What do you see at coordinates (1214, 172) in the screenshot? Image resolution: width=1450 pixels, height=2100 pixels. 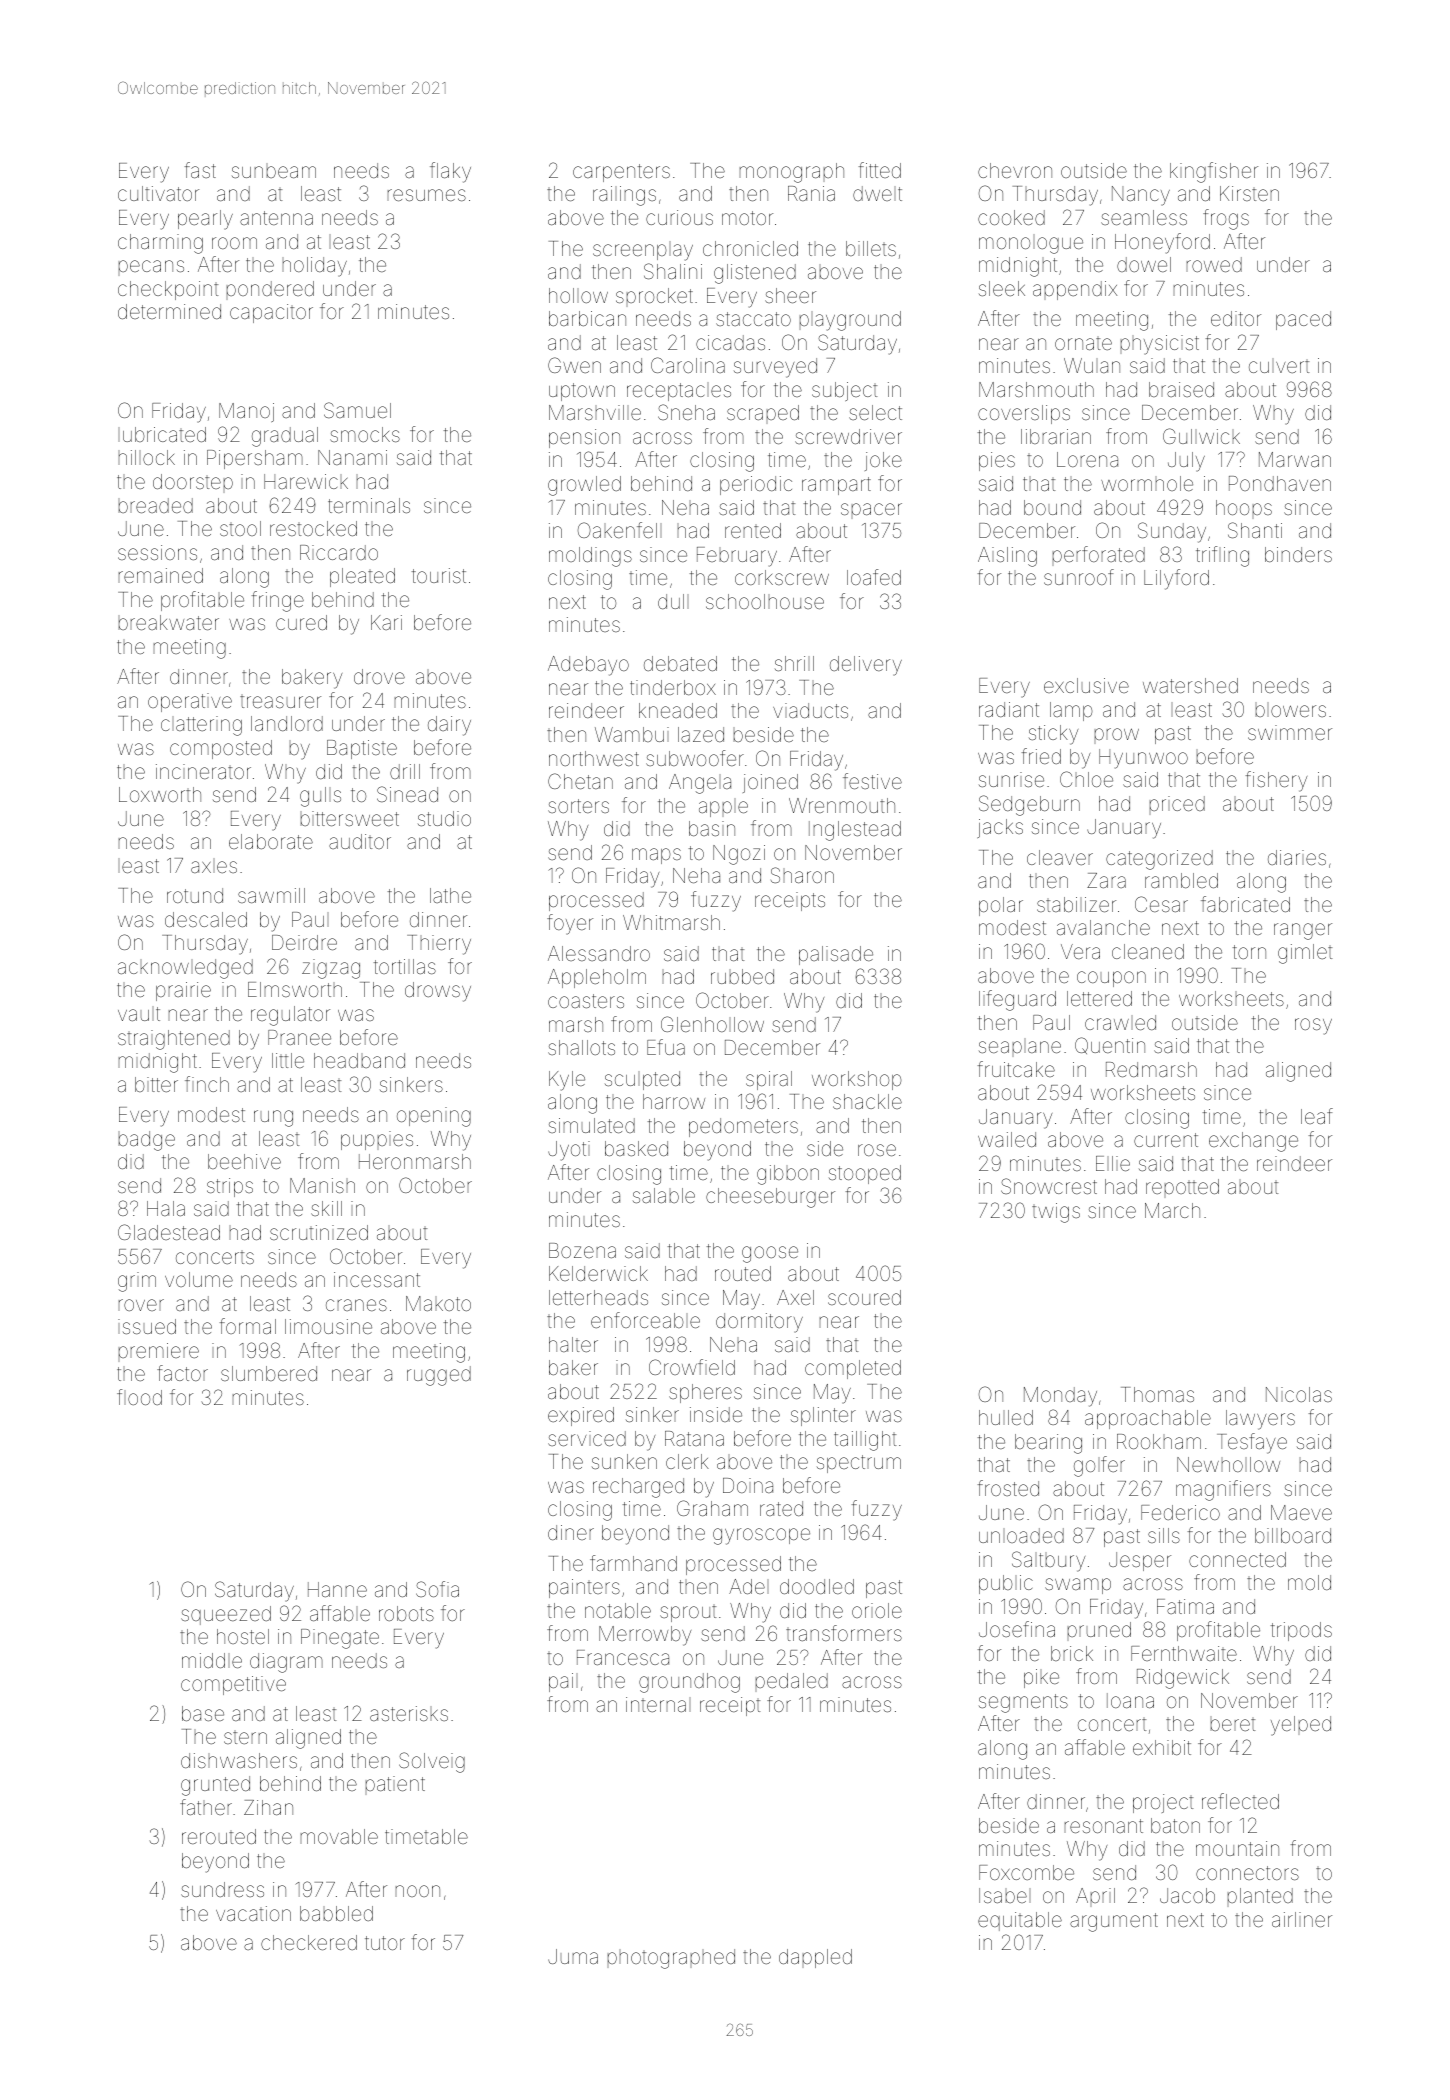 I see `kingfisher` at bounding box center [1214, 172].
